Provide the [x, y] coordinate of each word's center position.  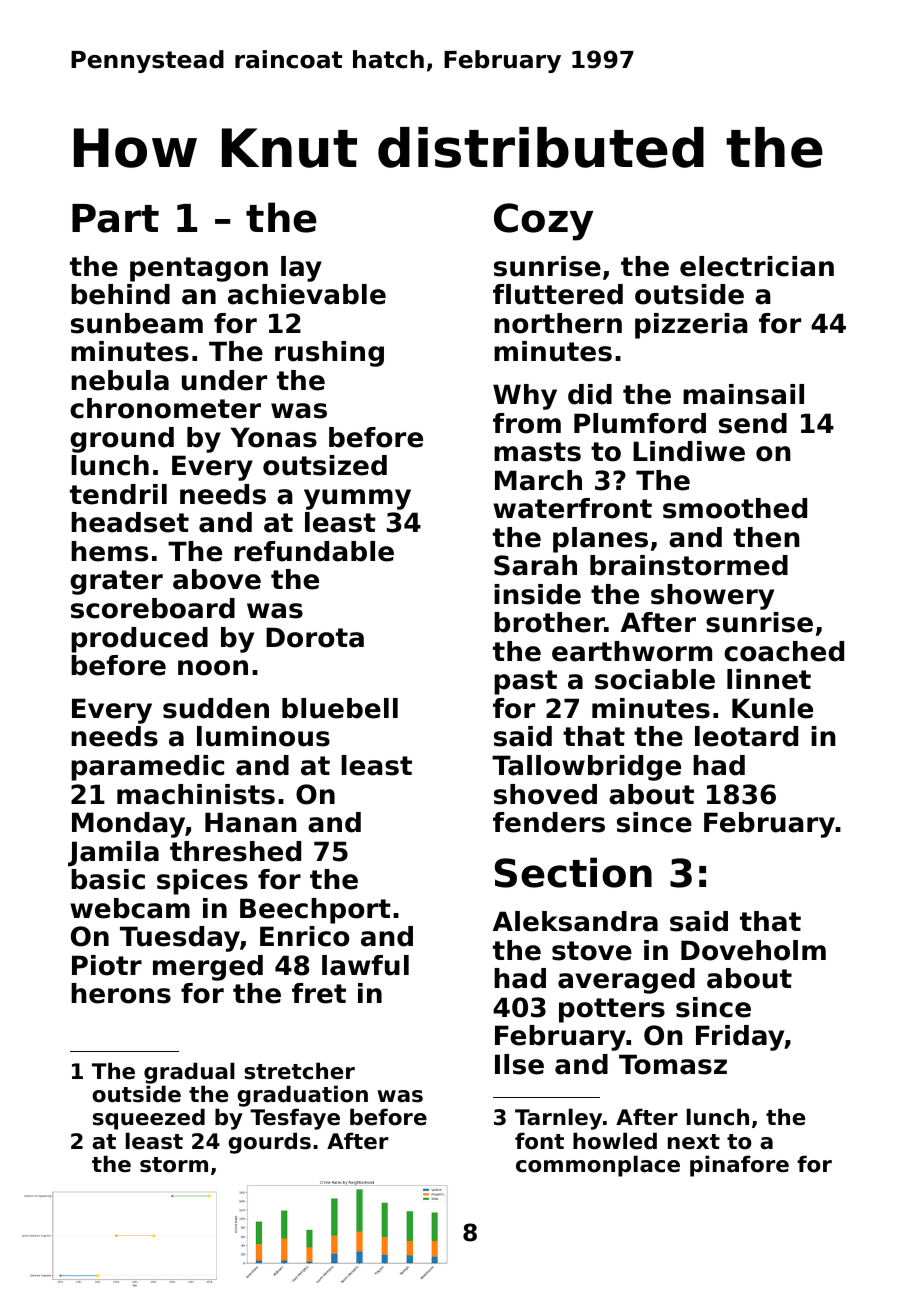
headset [130, 522]
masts [537, 452]
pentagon [199, 269]
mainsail [743, 394]
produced [139, 640]
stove [592, 951]
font [539, 1141]
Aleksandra [575, 921]
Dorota [315, 637]
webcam [130, 908]
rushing [329, 354]
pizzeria [691, 326]
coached [784, 651]
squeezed [149, 1119]
